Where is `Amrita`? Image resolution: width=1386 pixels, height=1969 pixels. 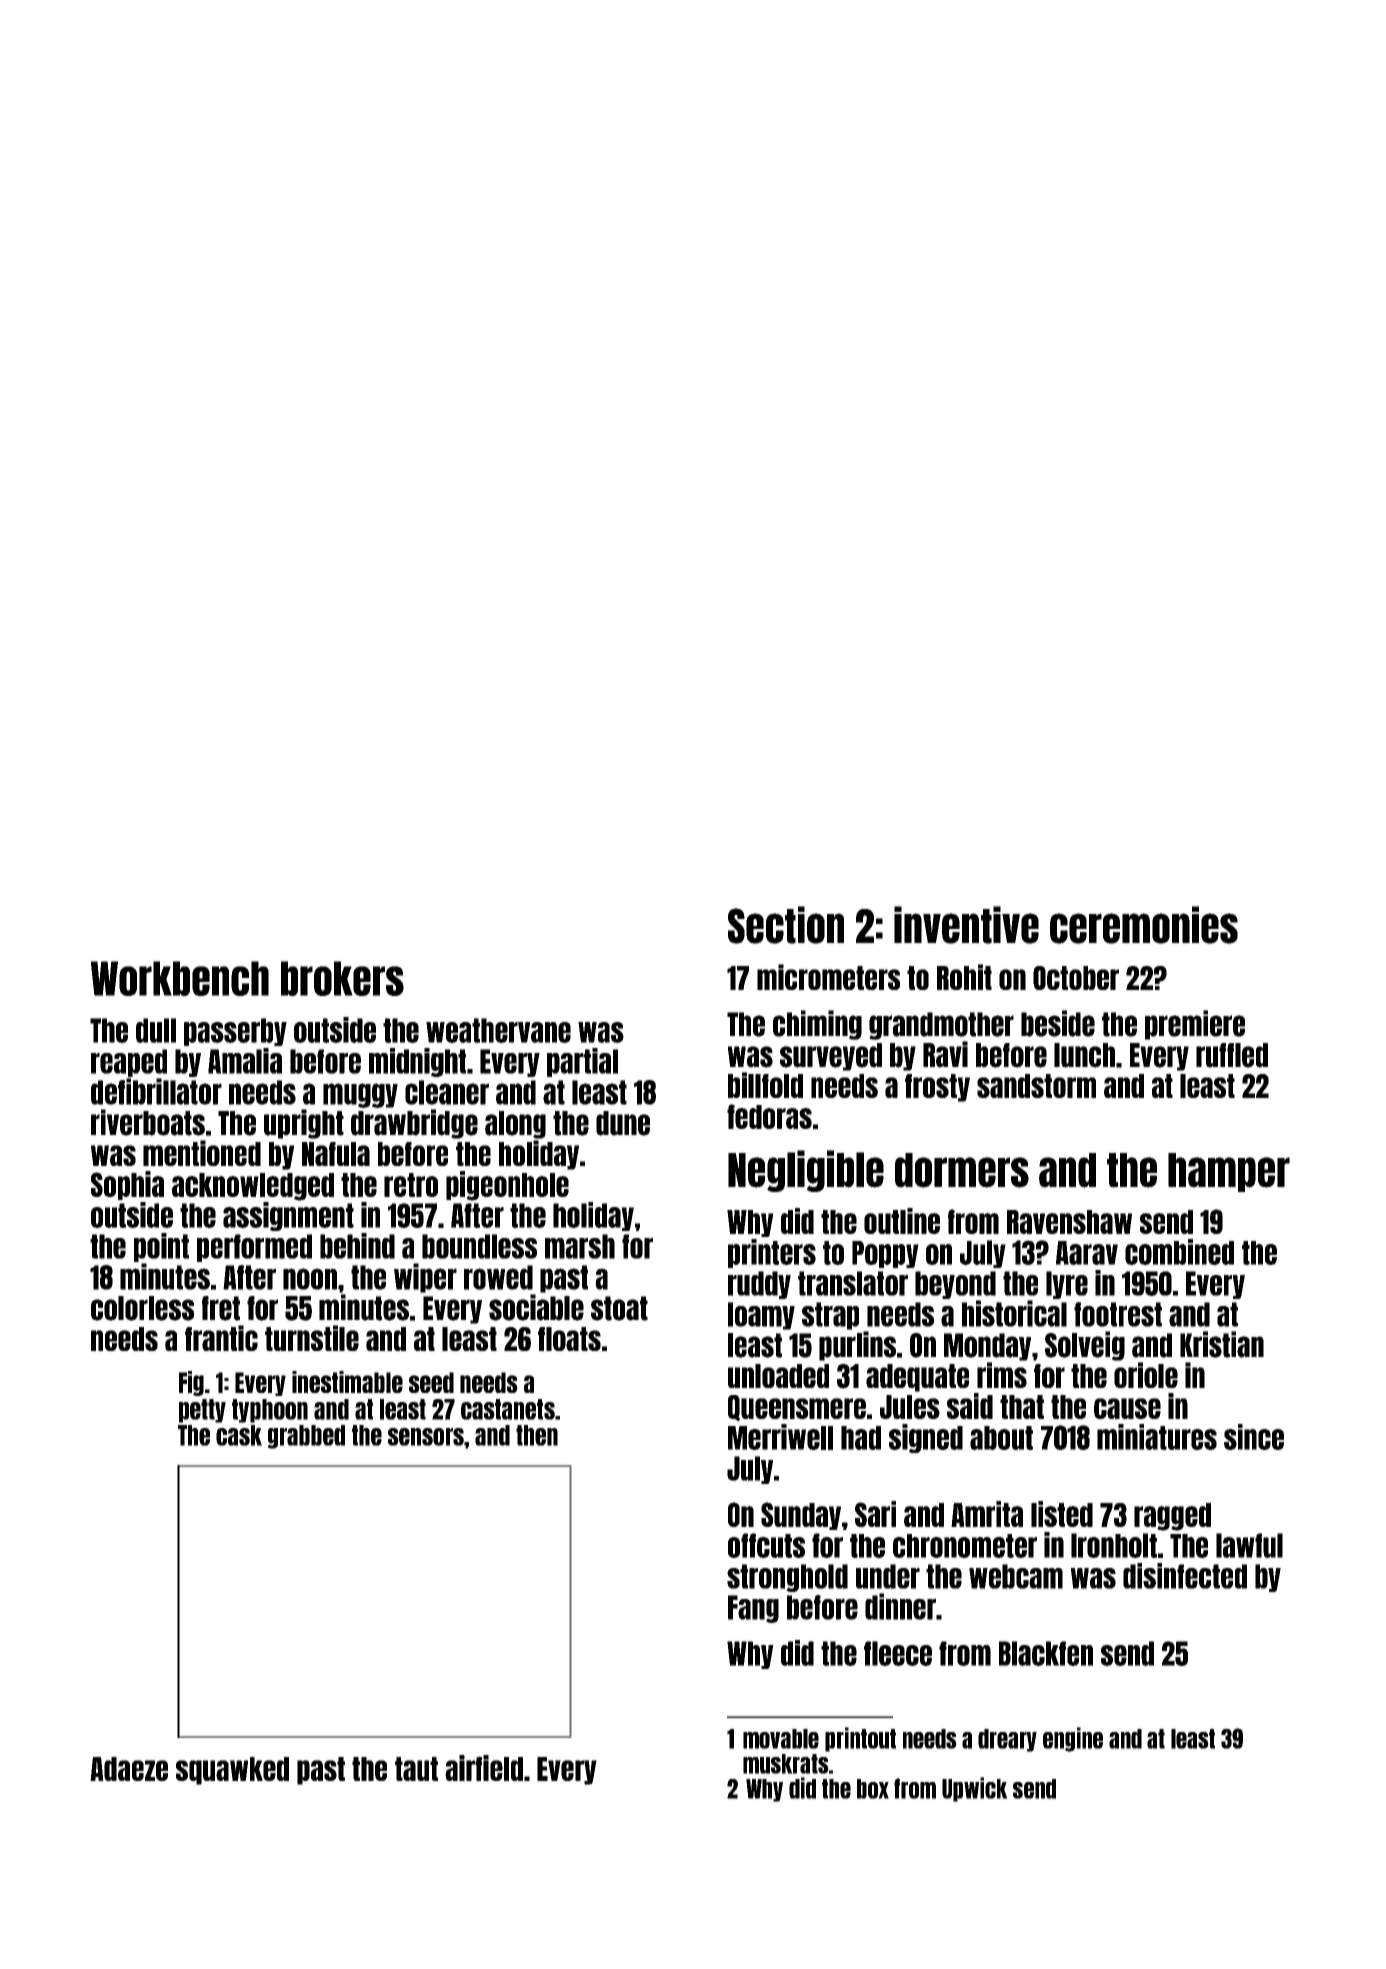
Amrita is located at coordinates (987, 1514).
